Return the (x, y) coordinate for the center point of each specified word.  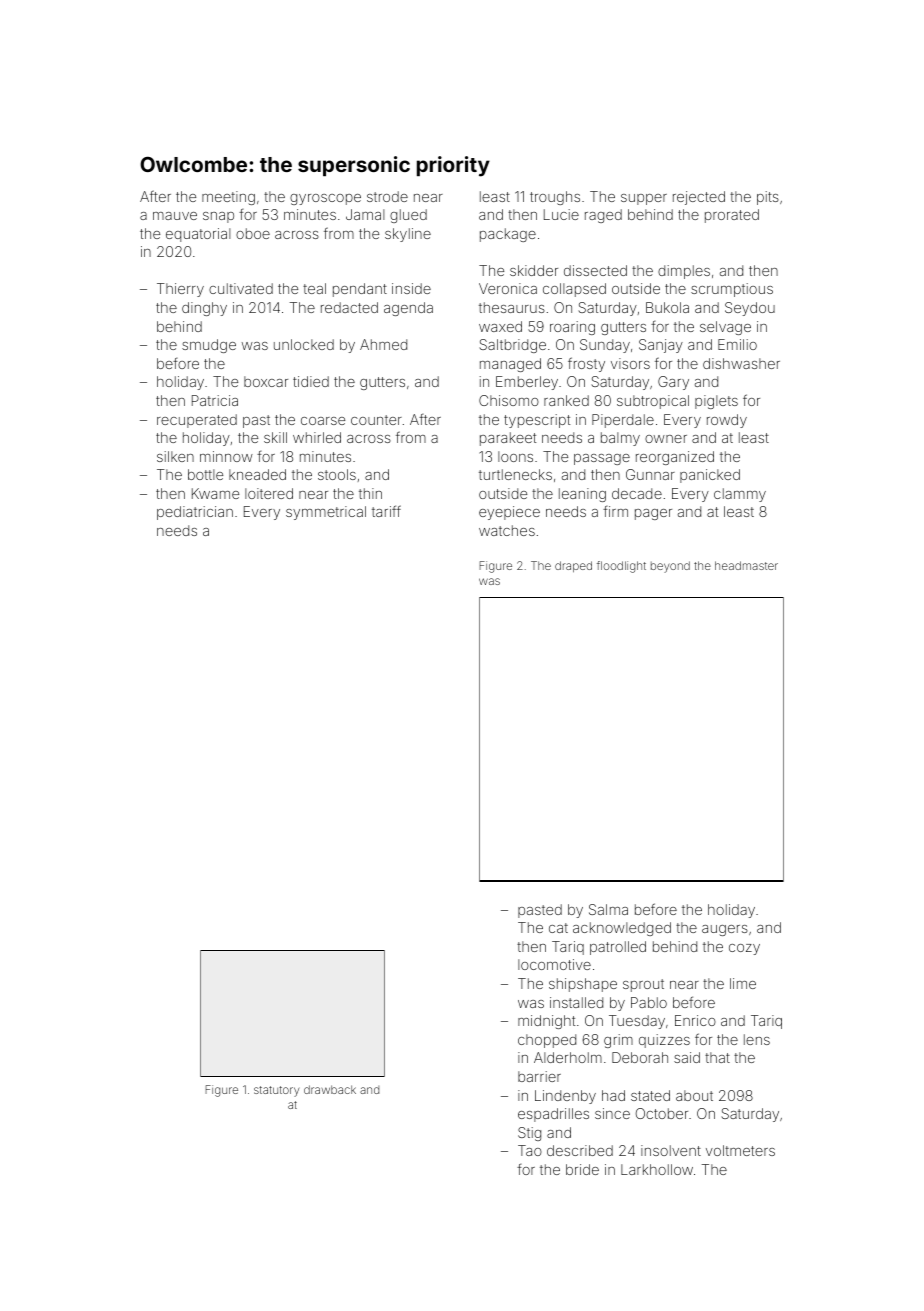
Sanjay (661, 346)
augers (725, 930)
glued (408, 216)
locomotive (554, 964)
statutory (276, 1091)
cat (558, 928)
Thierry (180, 290)
